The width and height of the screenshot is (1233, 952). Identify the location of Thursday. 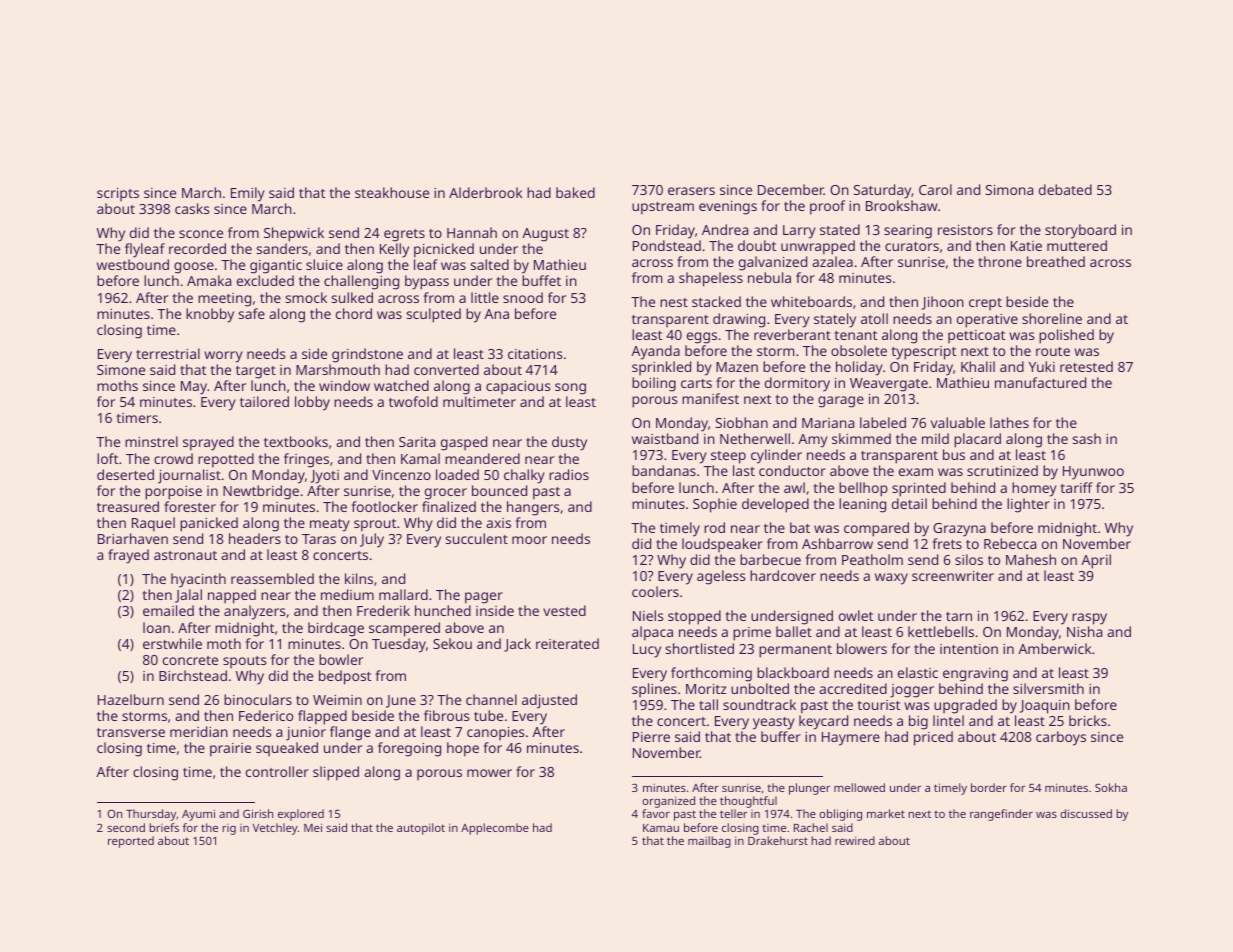
(151, 815).
